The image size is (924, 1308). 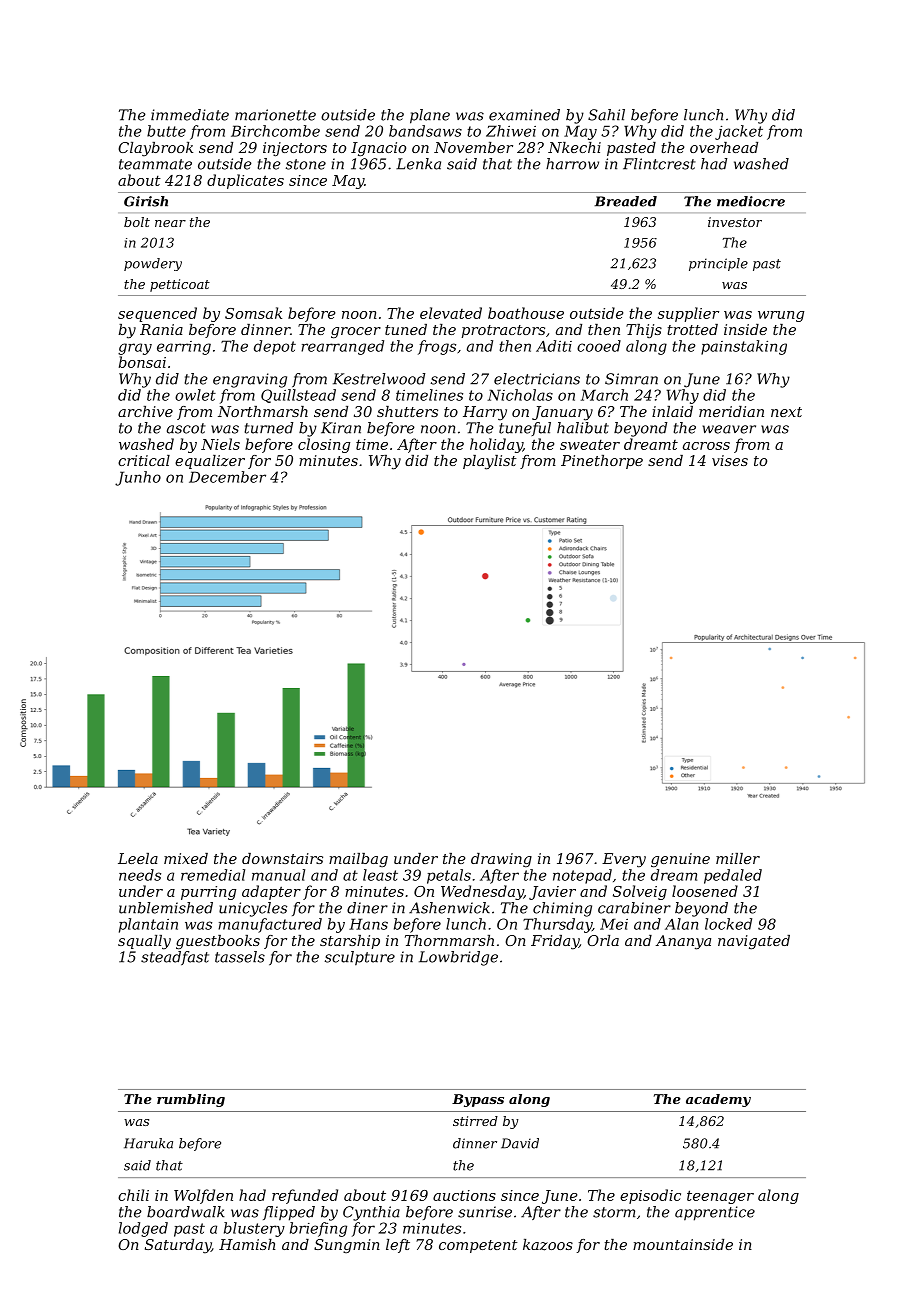 What do you see at coordinates (786, 412) in the screenshot?
I see `next` at bounding box center [786, 412].
